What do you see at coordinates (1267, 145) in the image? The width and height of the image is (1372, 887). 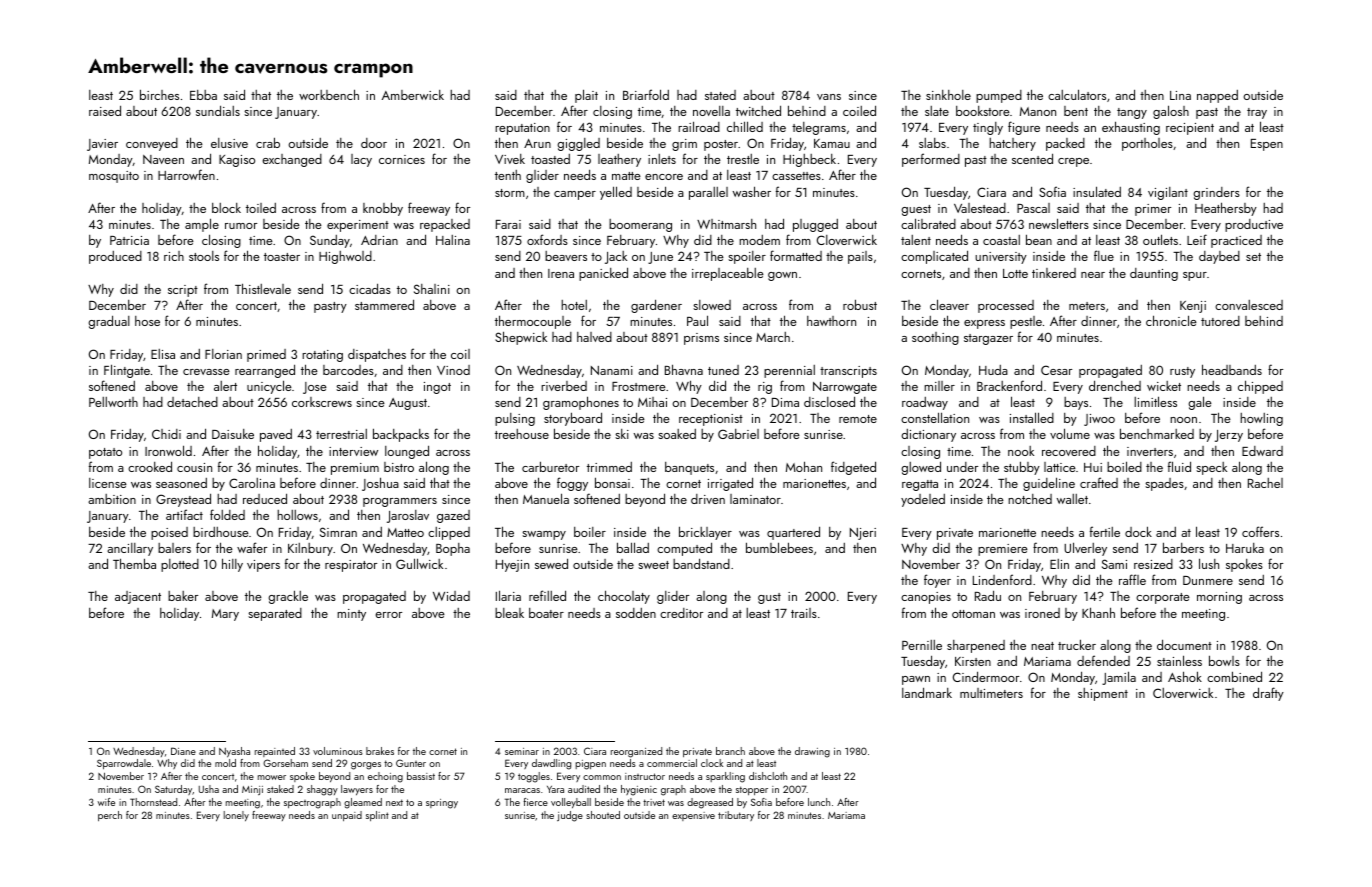 I see `Espen` at bounding box center [1267, 145].
